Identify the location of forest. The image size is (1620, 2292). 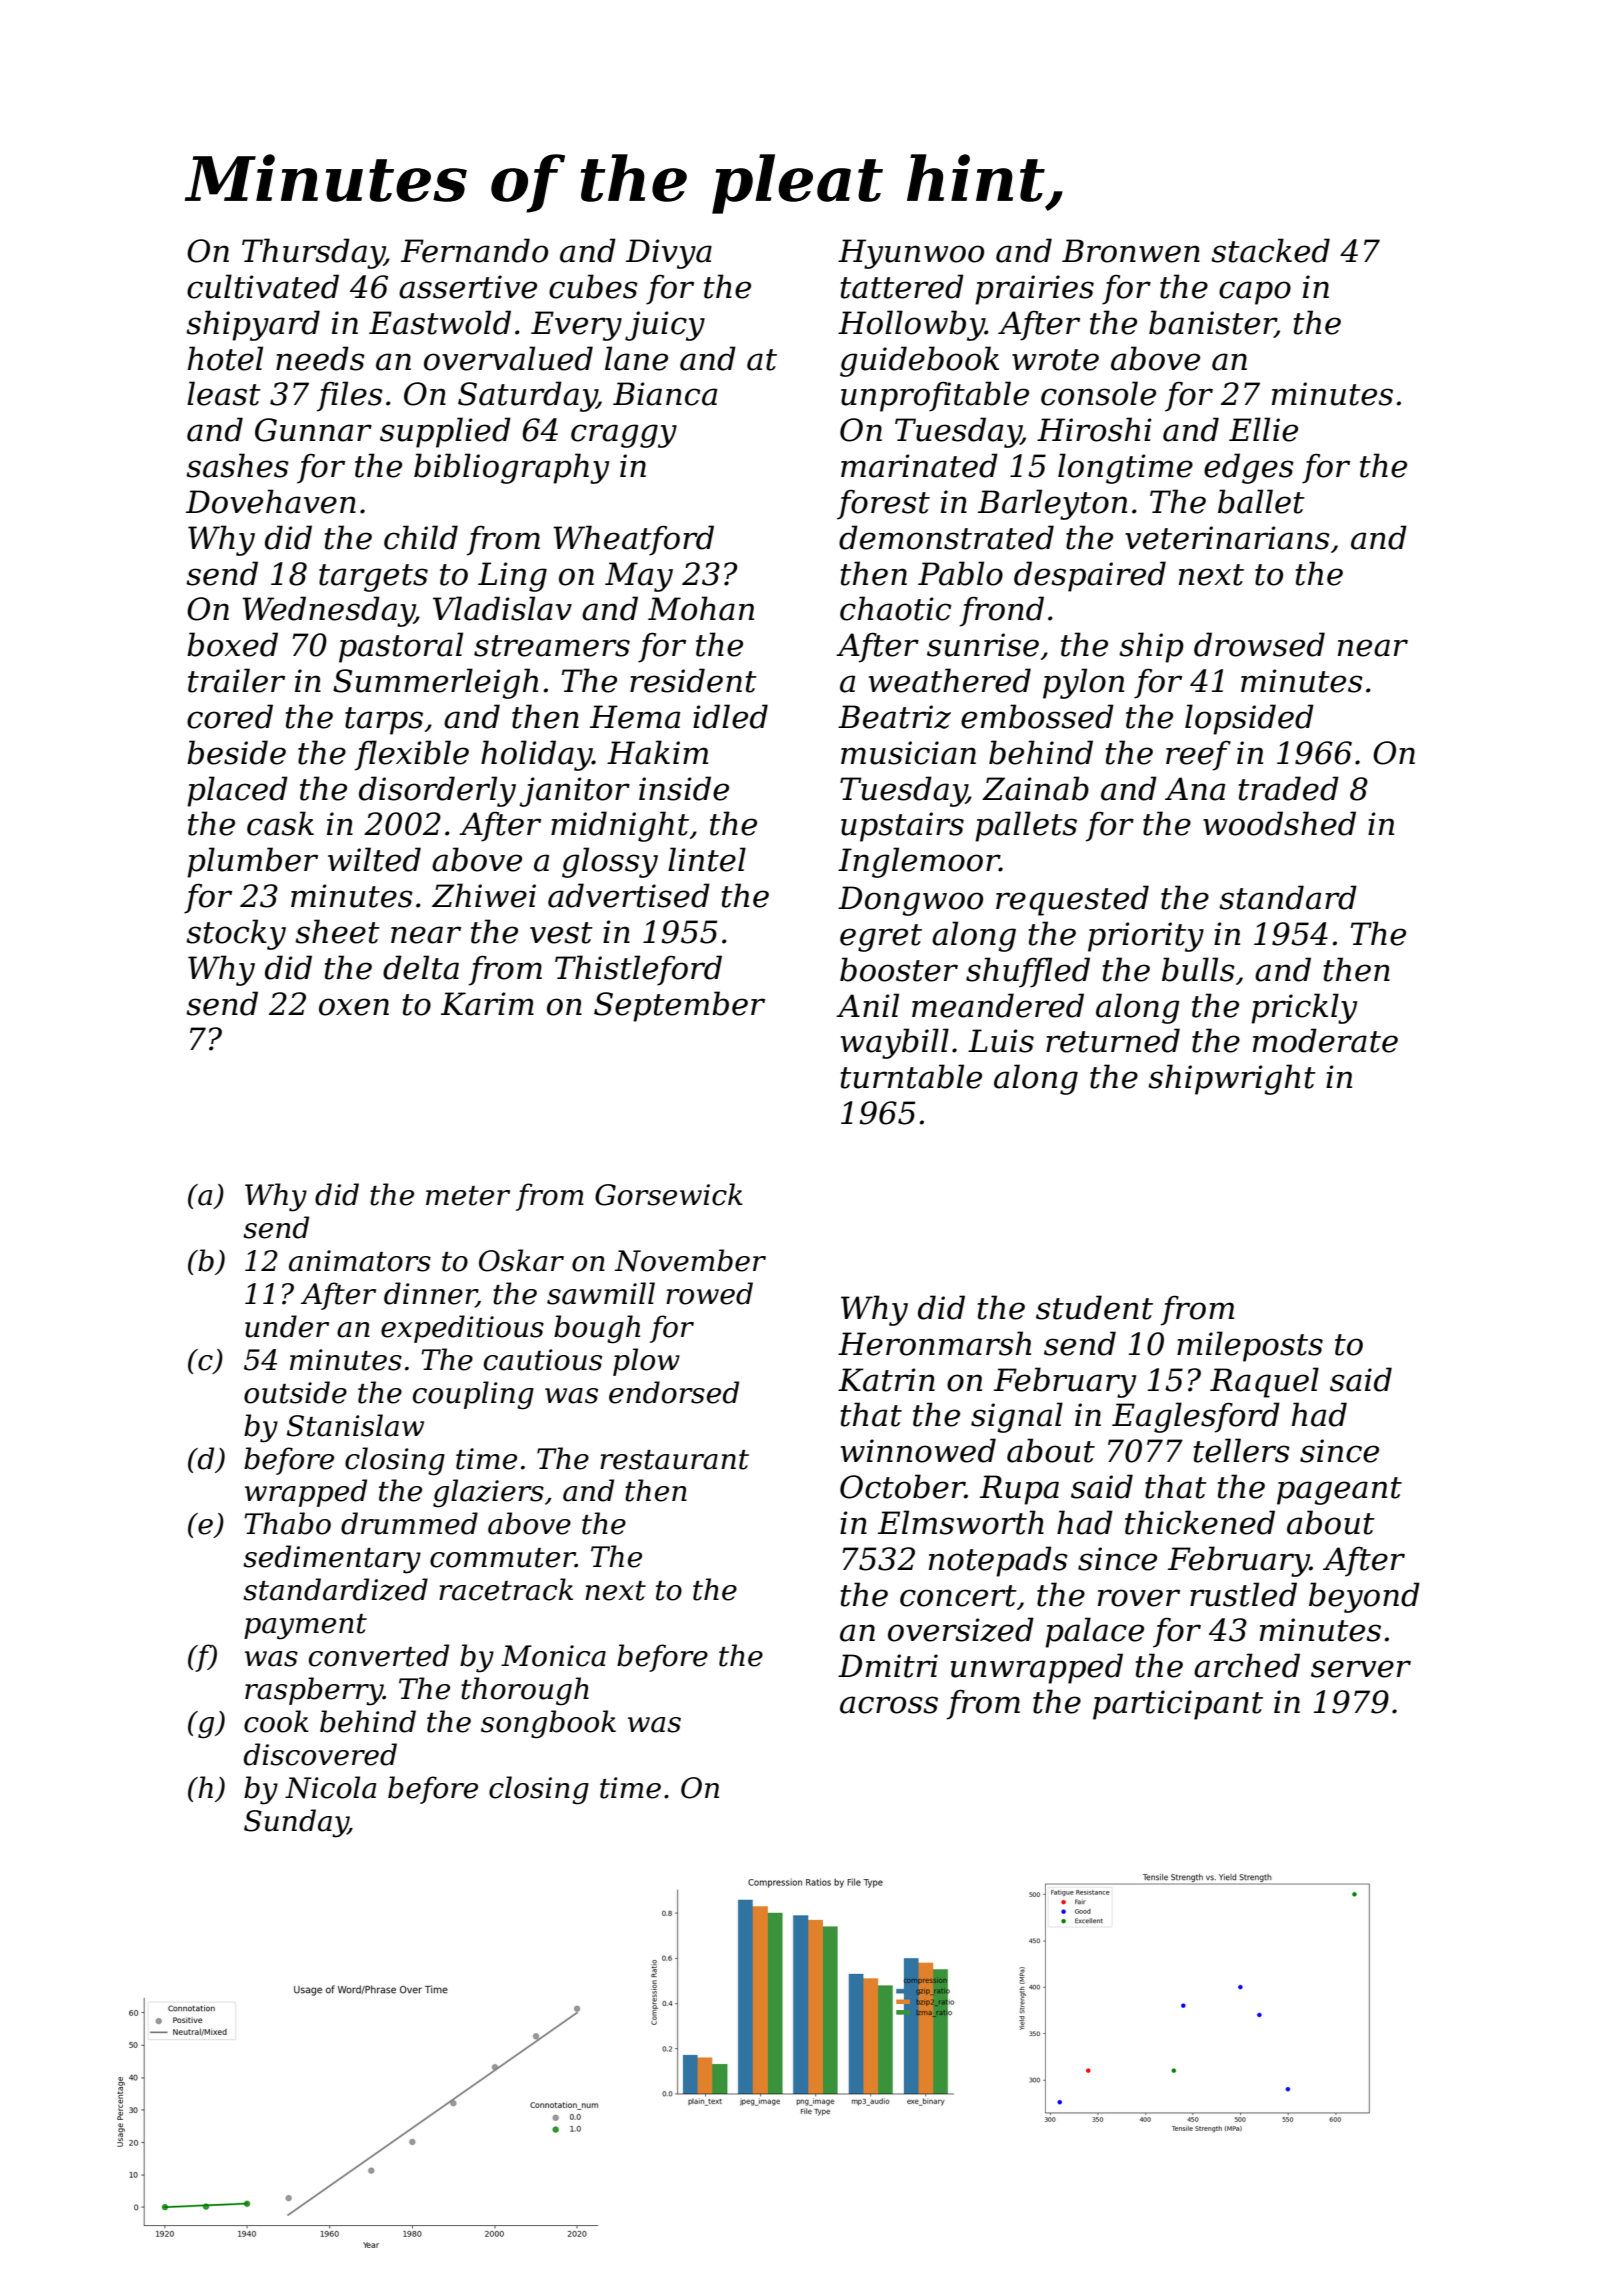
(883, 504).
